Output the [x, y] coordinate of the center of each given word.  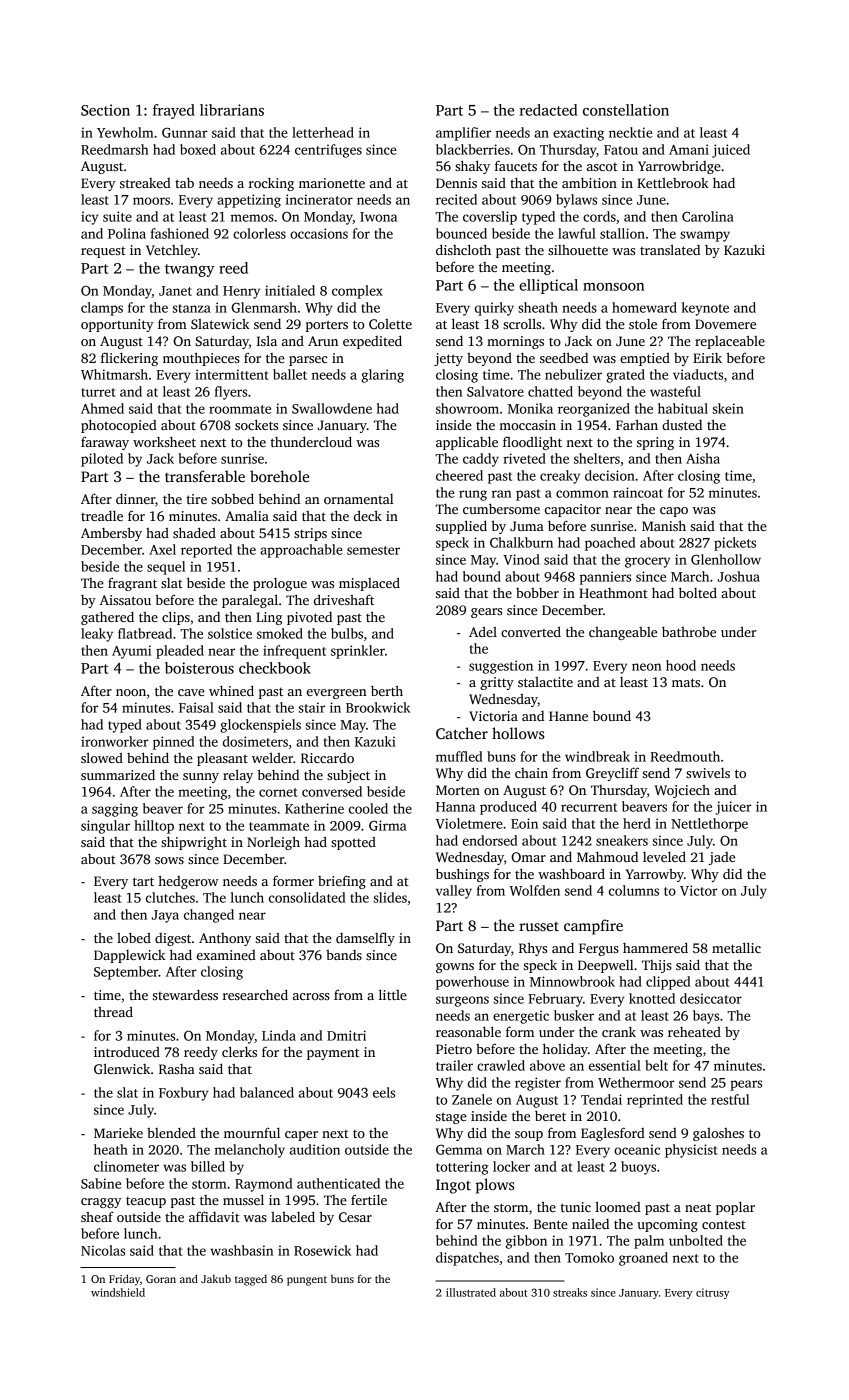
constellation [626, 110]
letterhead [323, 132]
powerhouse [472, 983]
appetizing [249, 201]
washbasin [241, 1250]
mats [686, 682]
